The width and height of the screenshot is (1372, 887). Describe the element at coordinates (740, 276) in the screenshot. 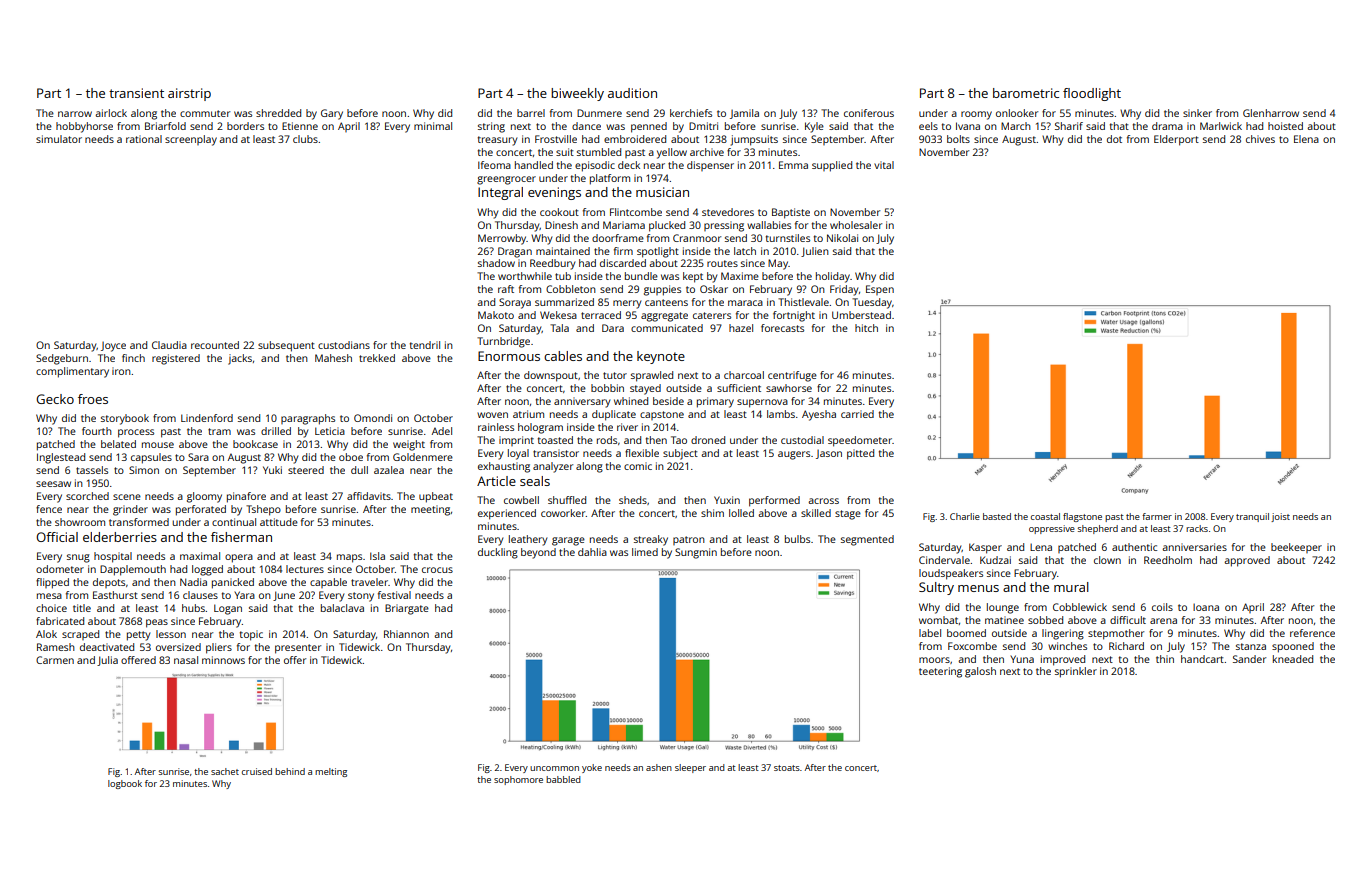

I see `Maxime` at that location.
